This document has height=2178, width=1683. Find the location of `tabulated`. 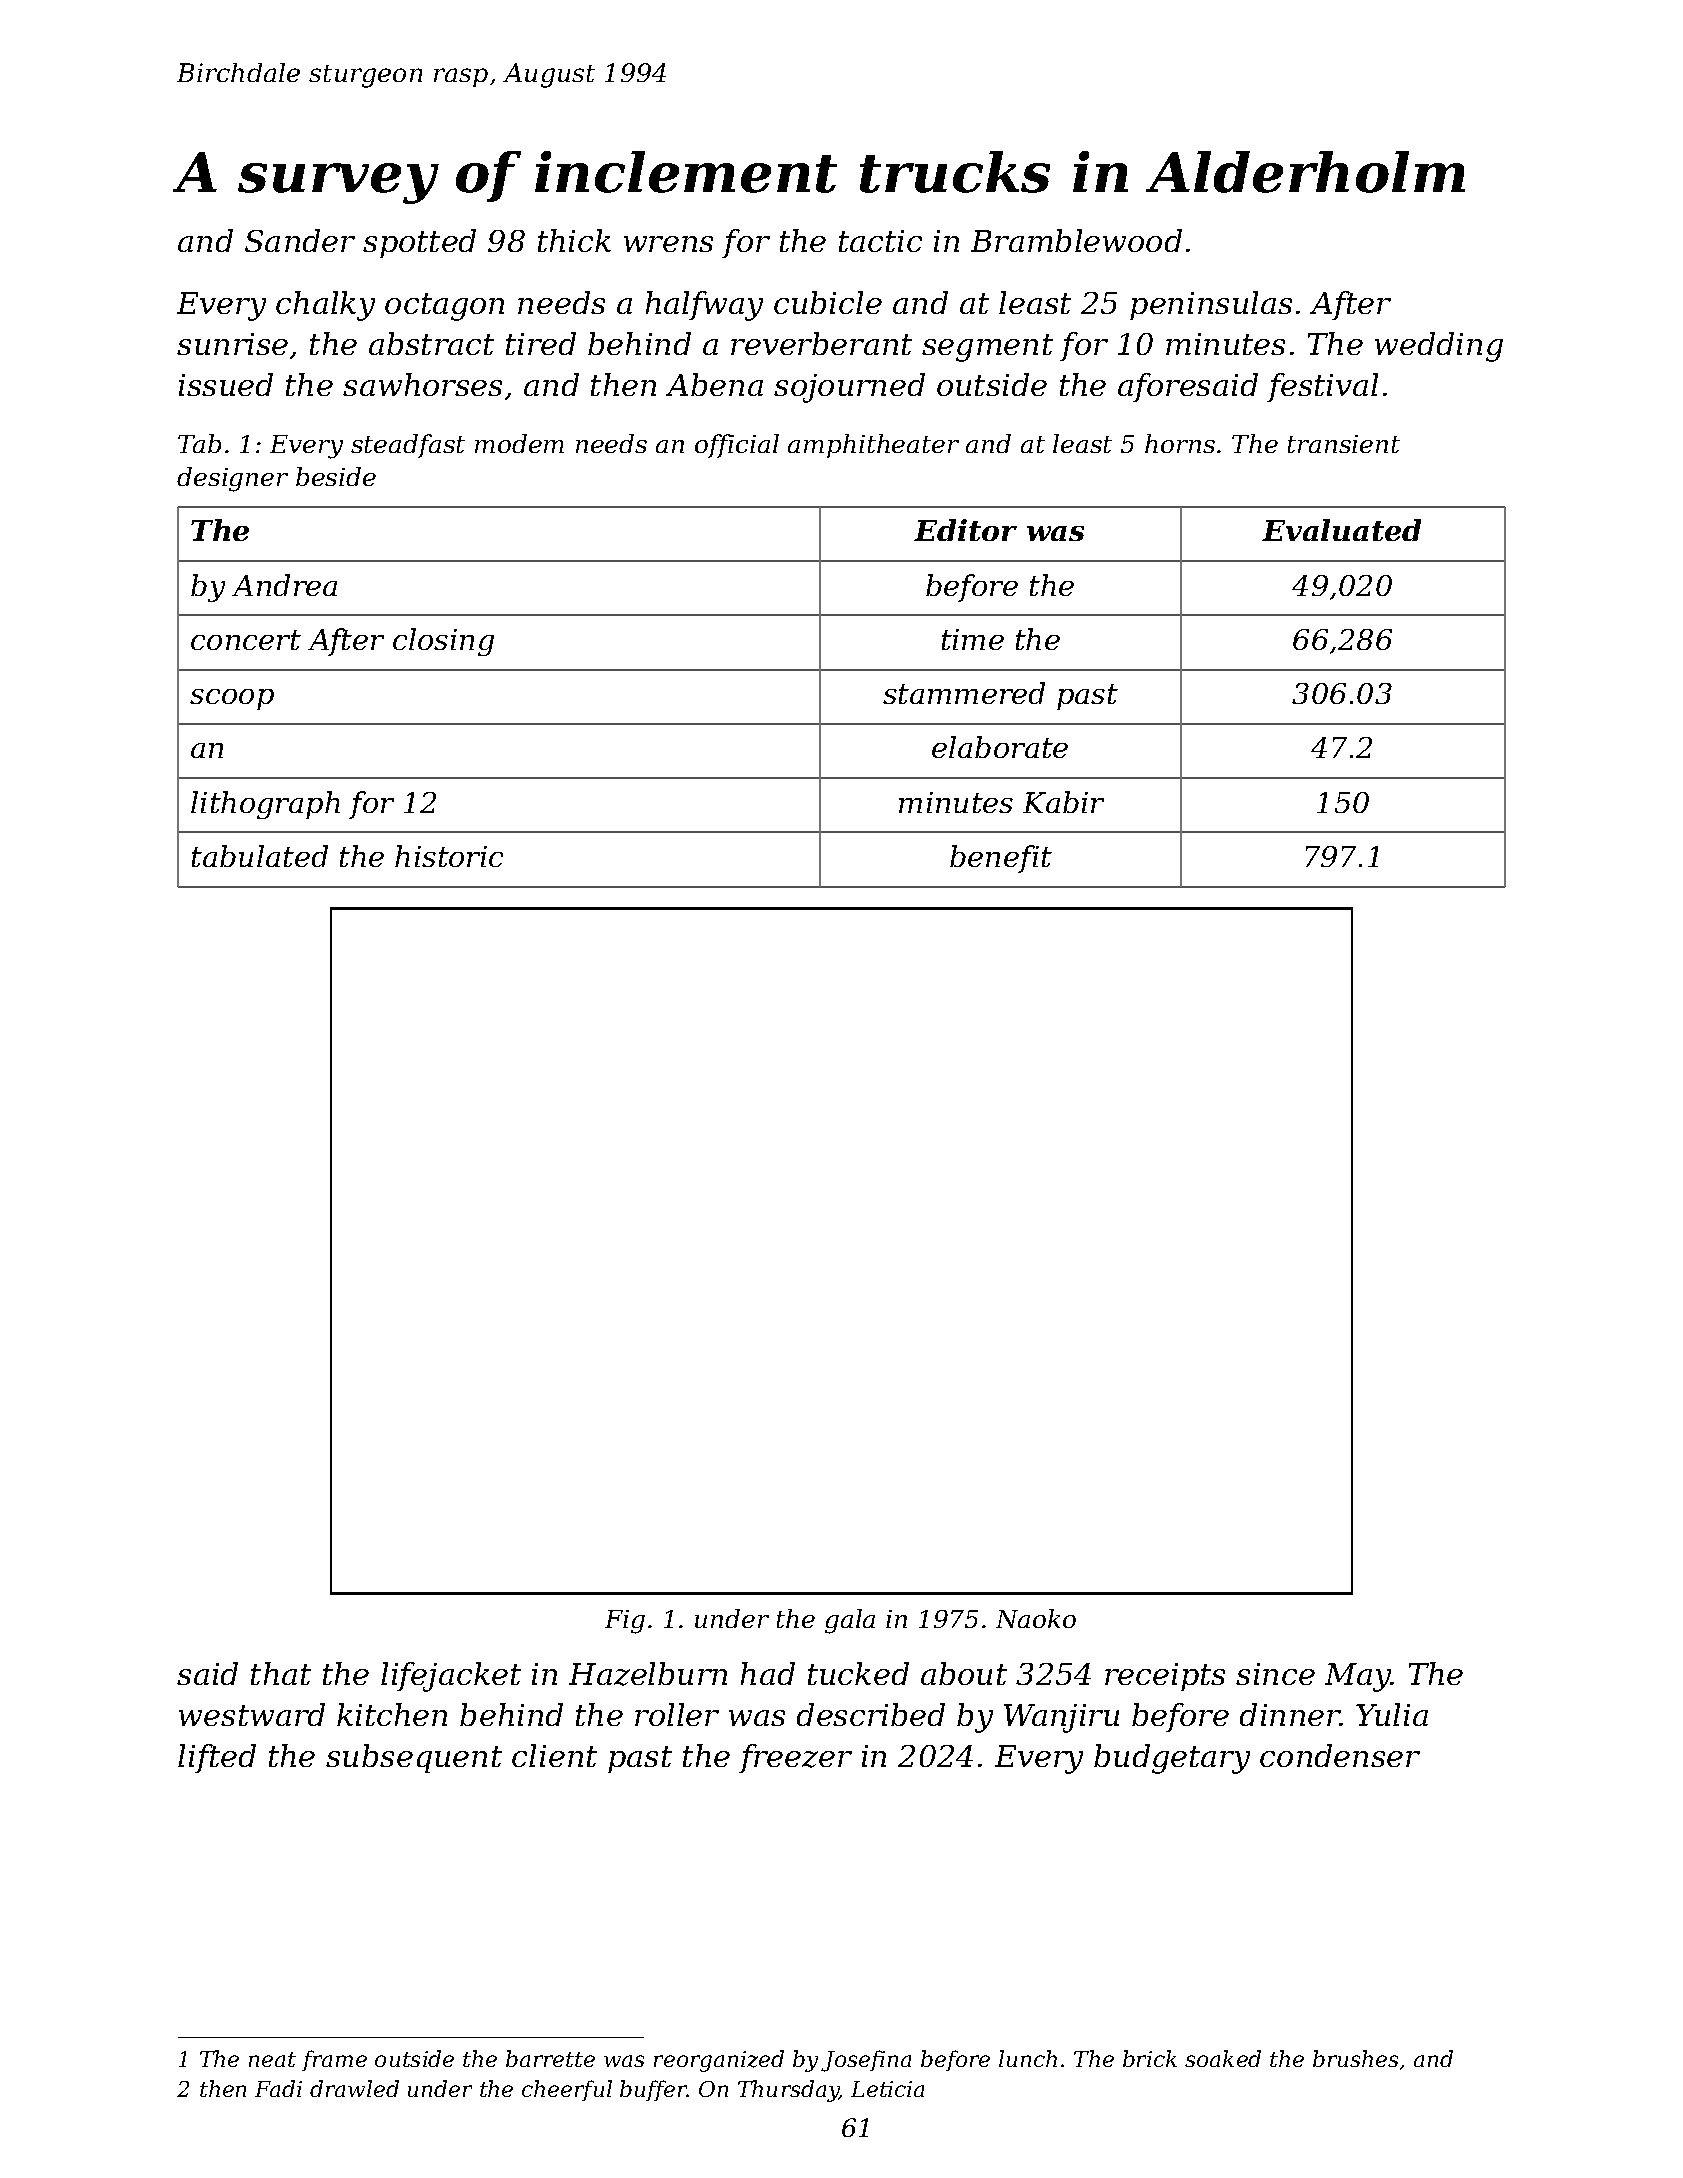

tabulated is located at coordinates (260, 856).
